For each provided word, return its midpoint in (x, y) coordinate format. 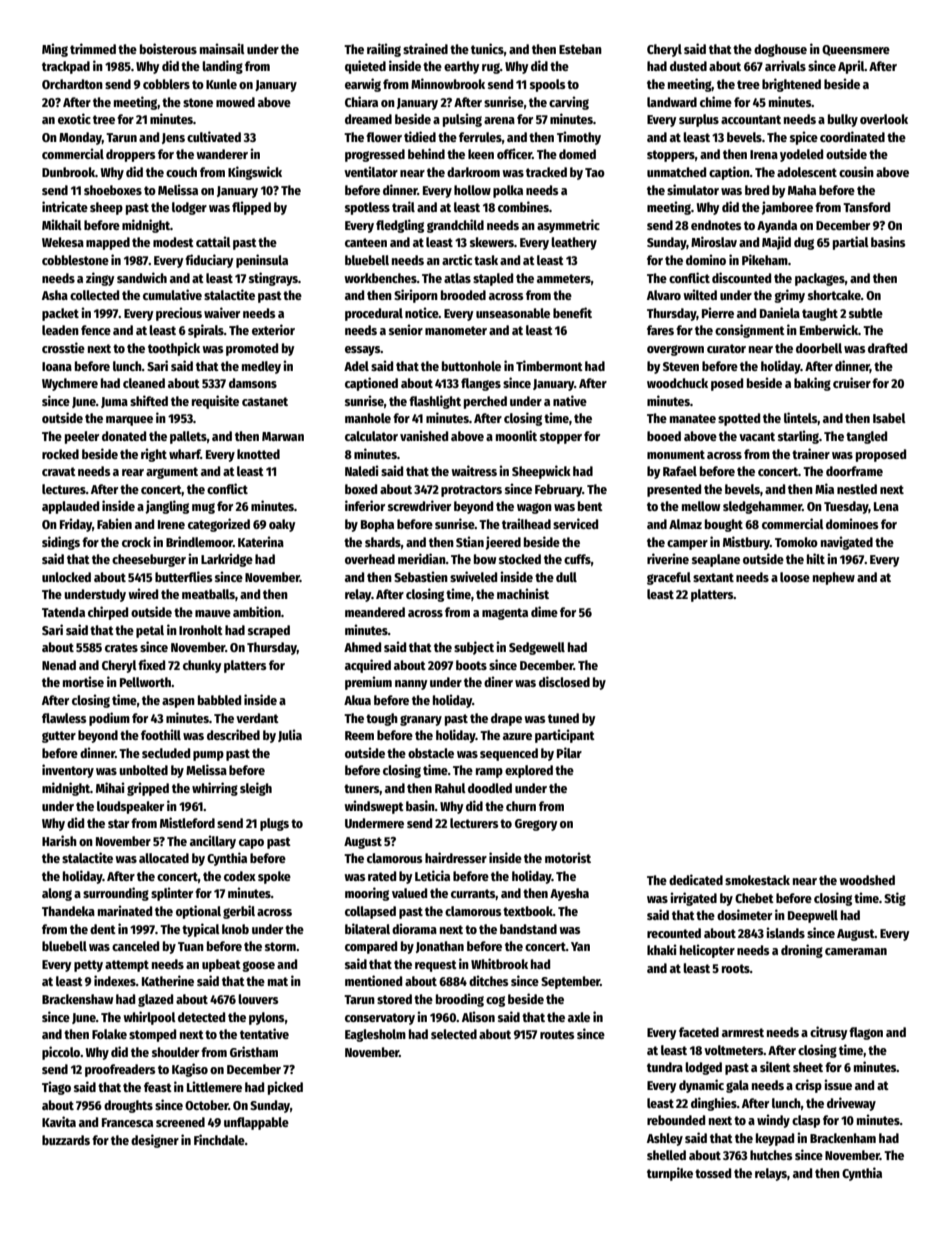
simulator (693, 189)
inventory (68, 771)
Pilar (569, 752)
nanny (411, 685)
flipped (251, 208)
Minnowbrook (448, 83)
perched (485, 402)
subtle (866, 313)
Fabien (114, 523)
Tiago (56, 1088)
